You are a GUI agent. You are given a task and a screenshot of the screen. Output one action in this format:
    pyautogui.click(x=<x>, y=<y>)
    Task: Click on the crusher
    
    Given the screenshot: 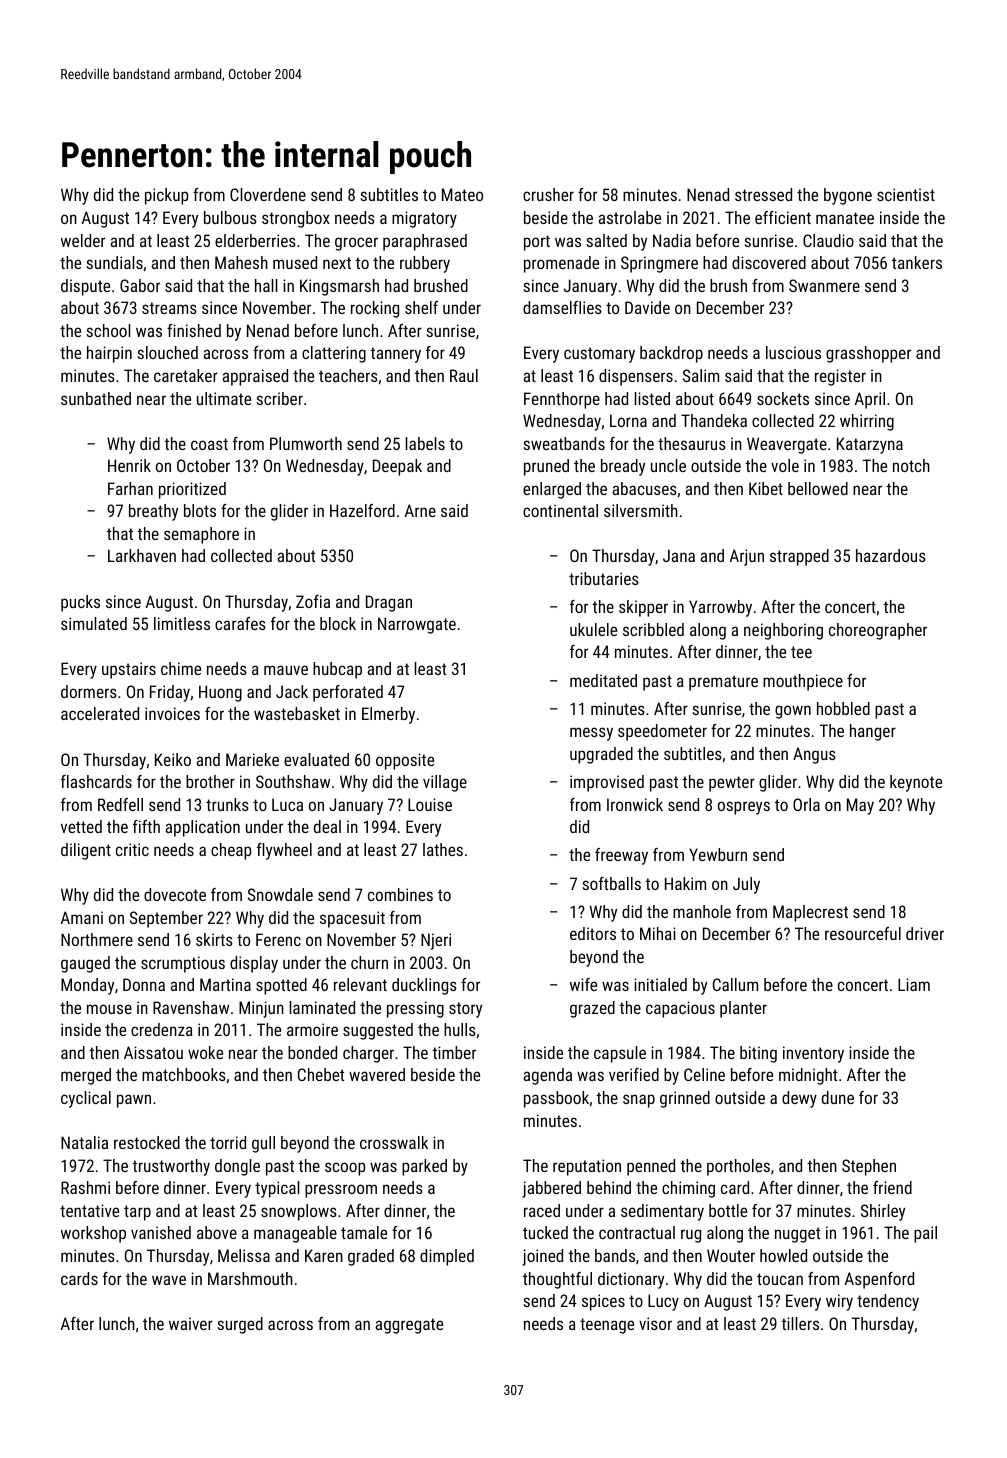 What is the action you would take?
    pyautogui.click(x=548, y=194)
